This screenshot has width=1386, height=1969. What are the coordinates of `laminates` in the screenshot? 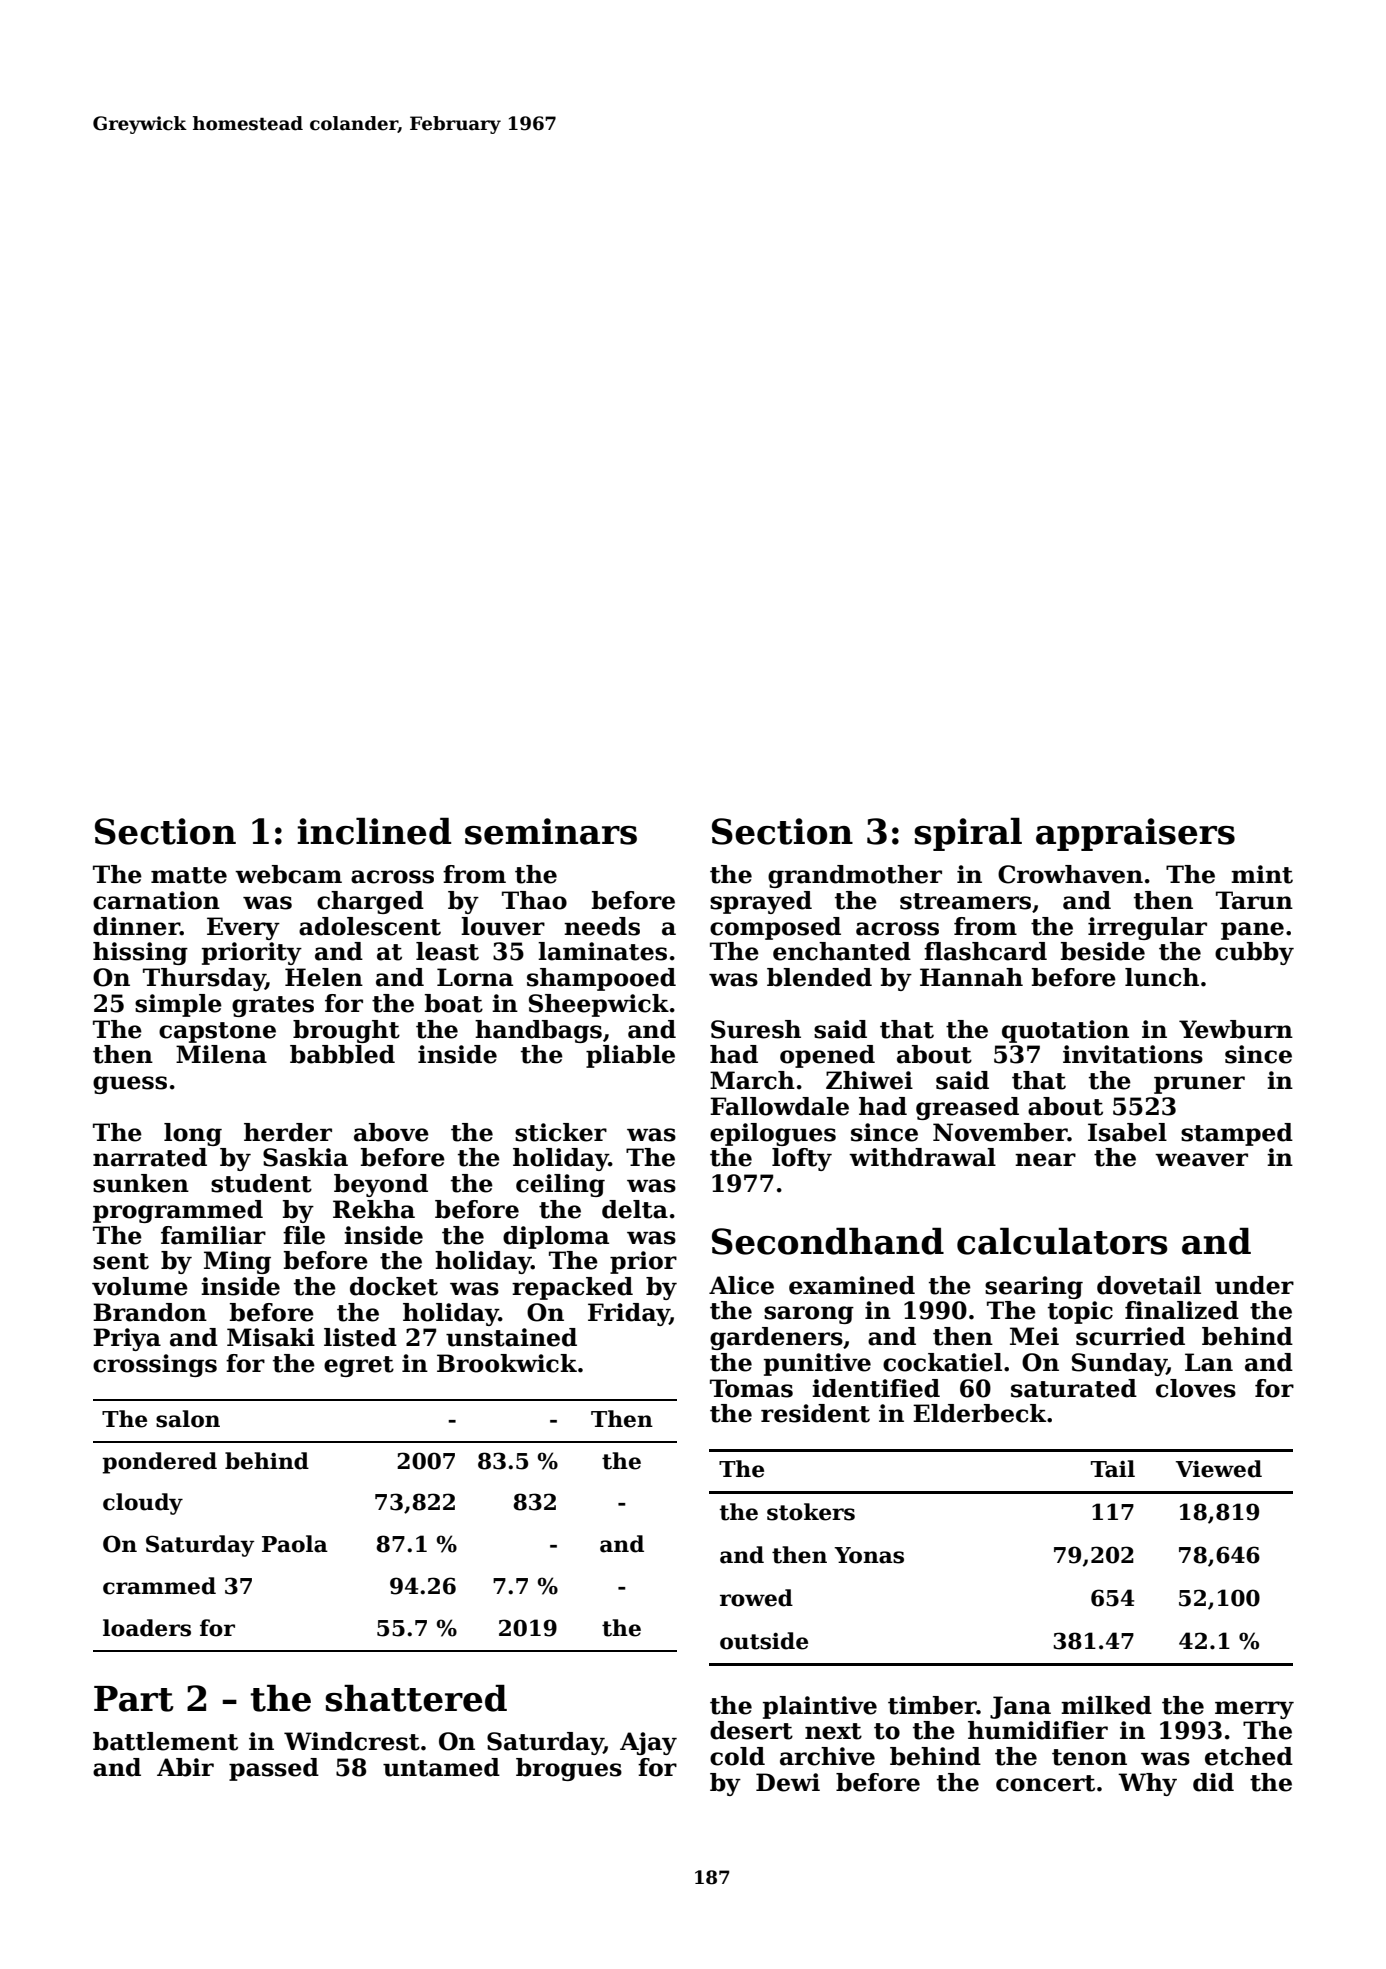 It's located at (602, 951).
